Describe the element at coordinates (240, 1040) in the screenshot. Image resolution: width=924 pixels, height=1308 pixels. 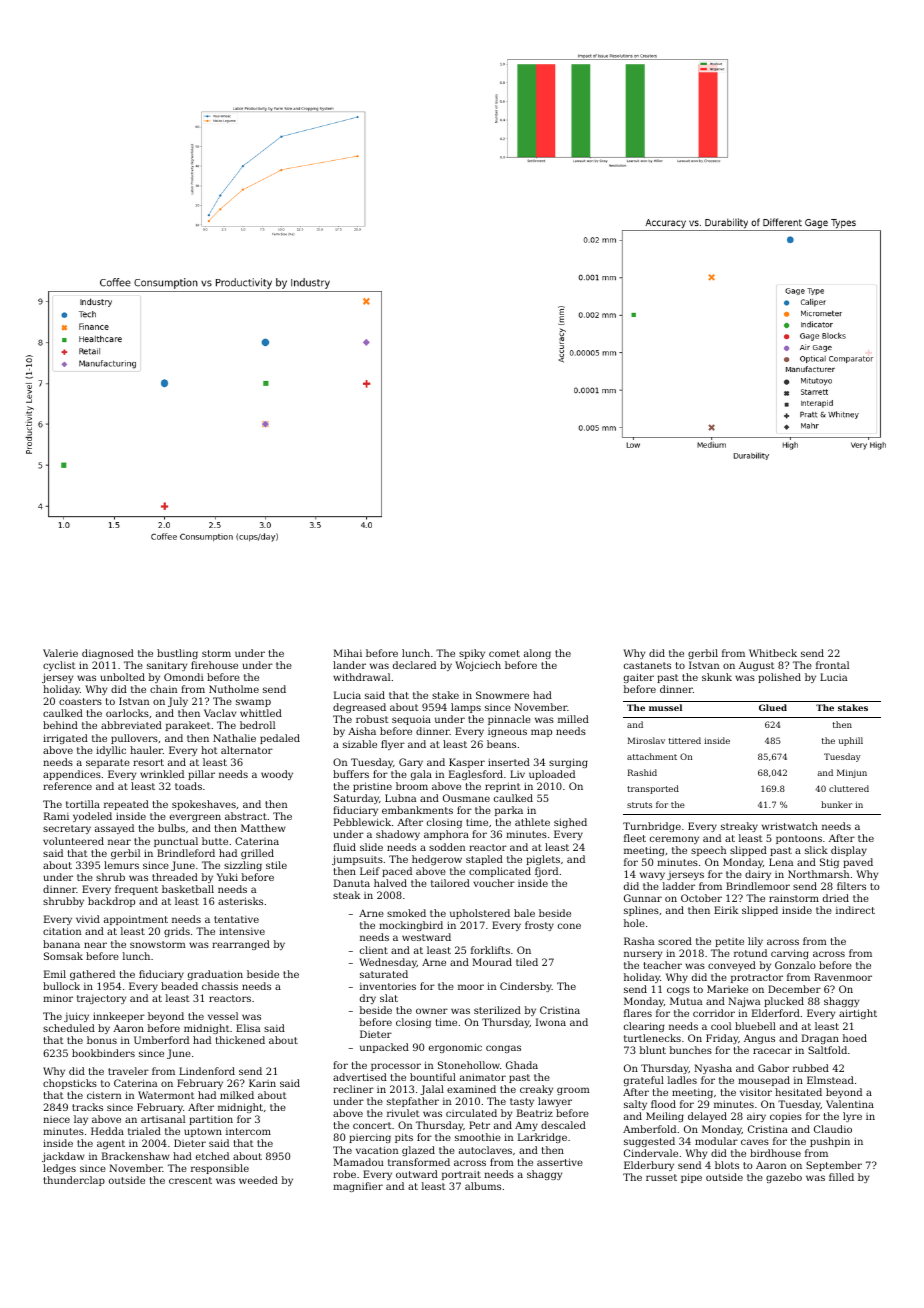
I see `thickened` at that location.
